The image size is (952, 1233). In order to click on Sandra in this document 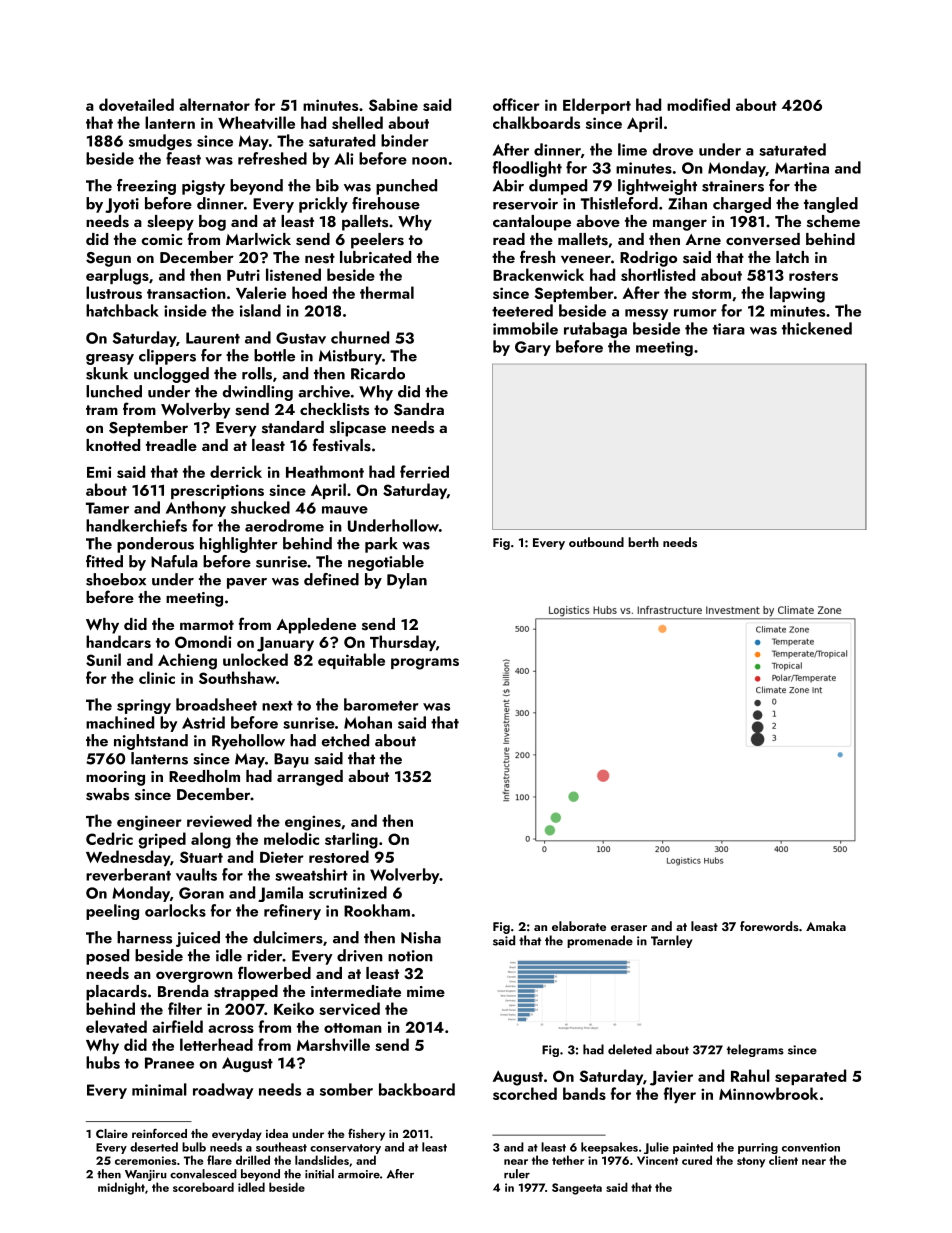, I will do `click(419, 409)`.
